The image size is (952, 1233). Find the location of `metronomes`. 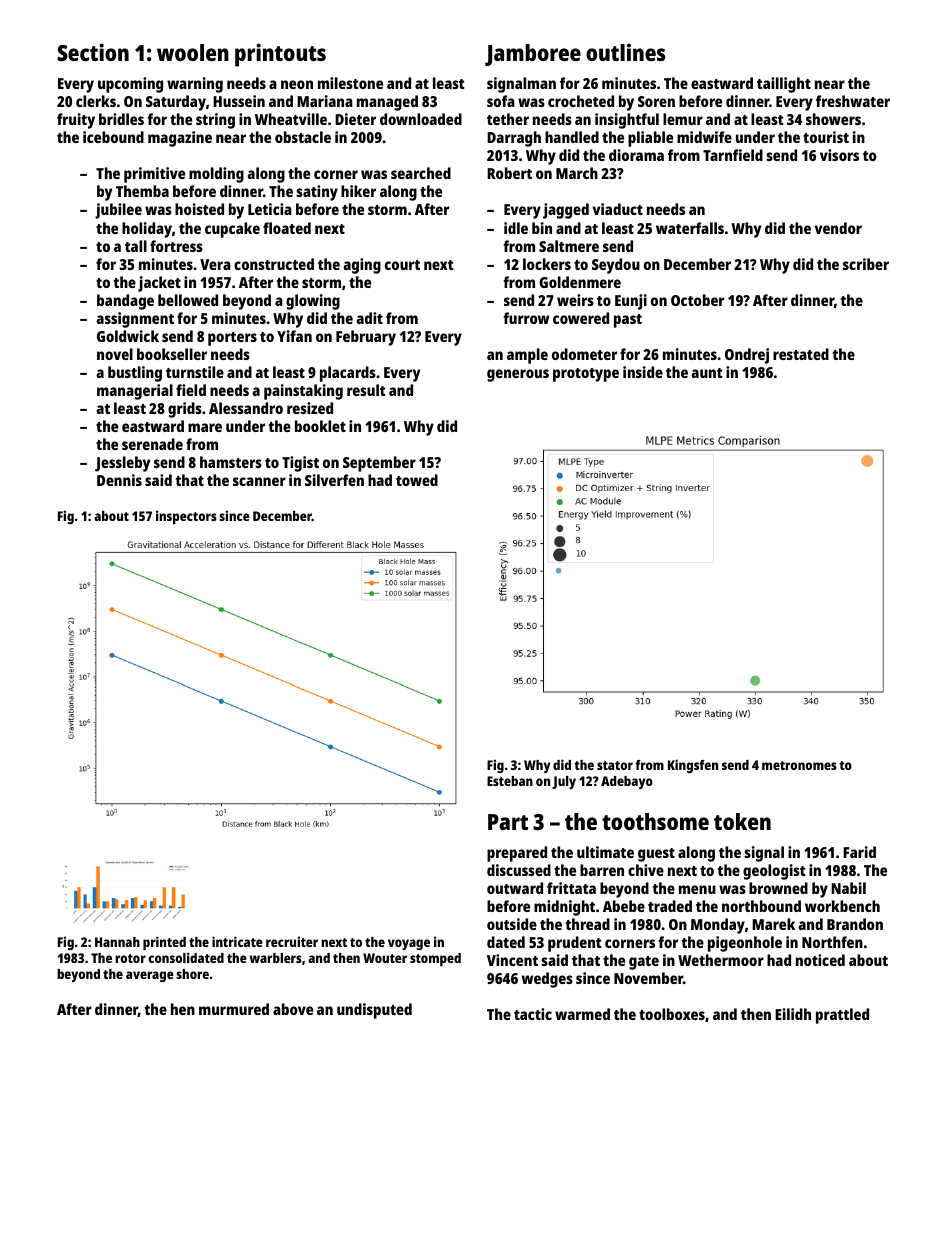

metronomes is located at coordinates (799, 765).
